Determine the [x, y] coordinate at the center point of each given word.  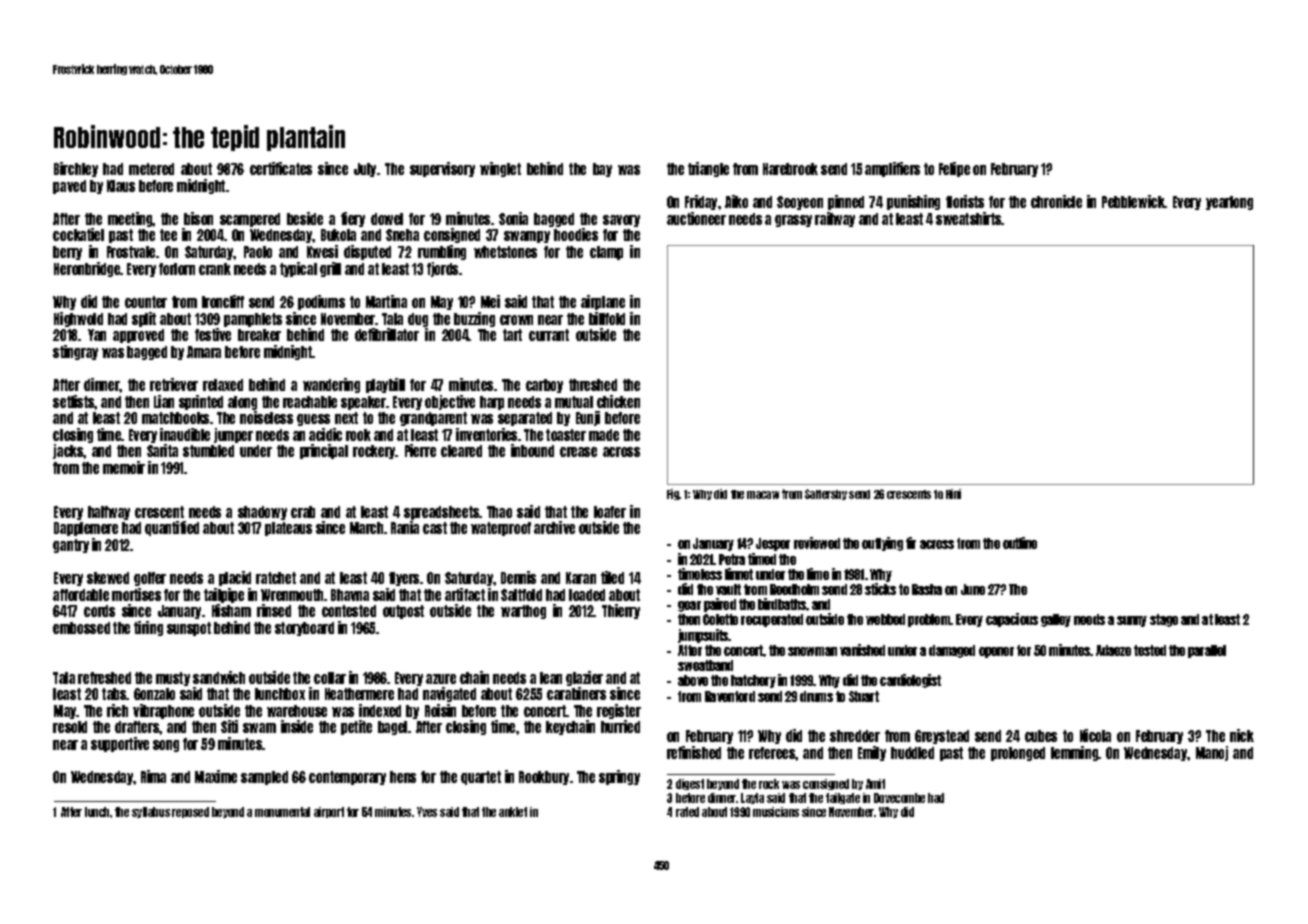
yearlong [1229, 203]
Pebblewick [1133, 201]
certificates [281, 168]
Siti [229, 726]
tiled [612, 577]
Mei [490, 301]
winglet [500, 169]
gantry [71, 546]
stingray [75, 352]
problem [929, 620]
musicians [776, 812]
